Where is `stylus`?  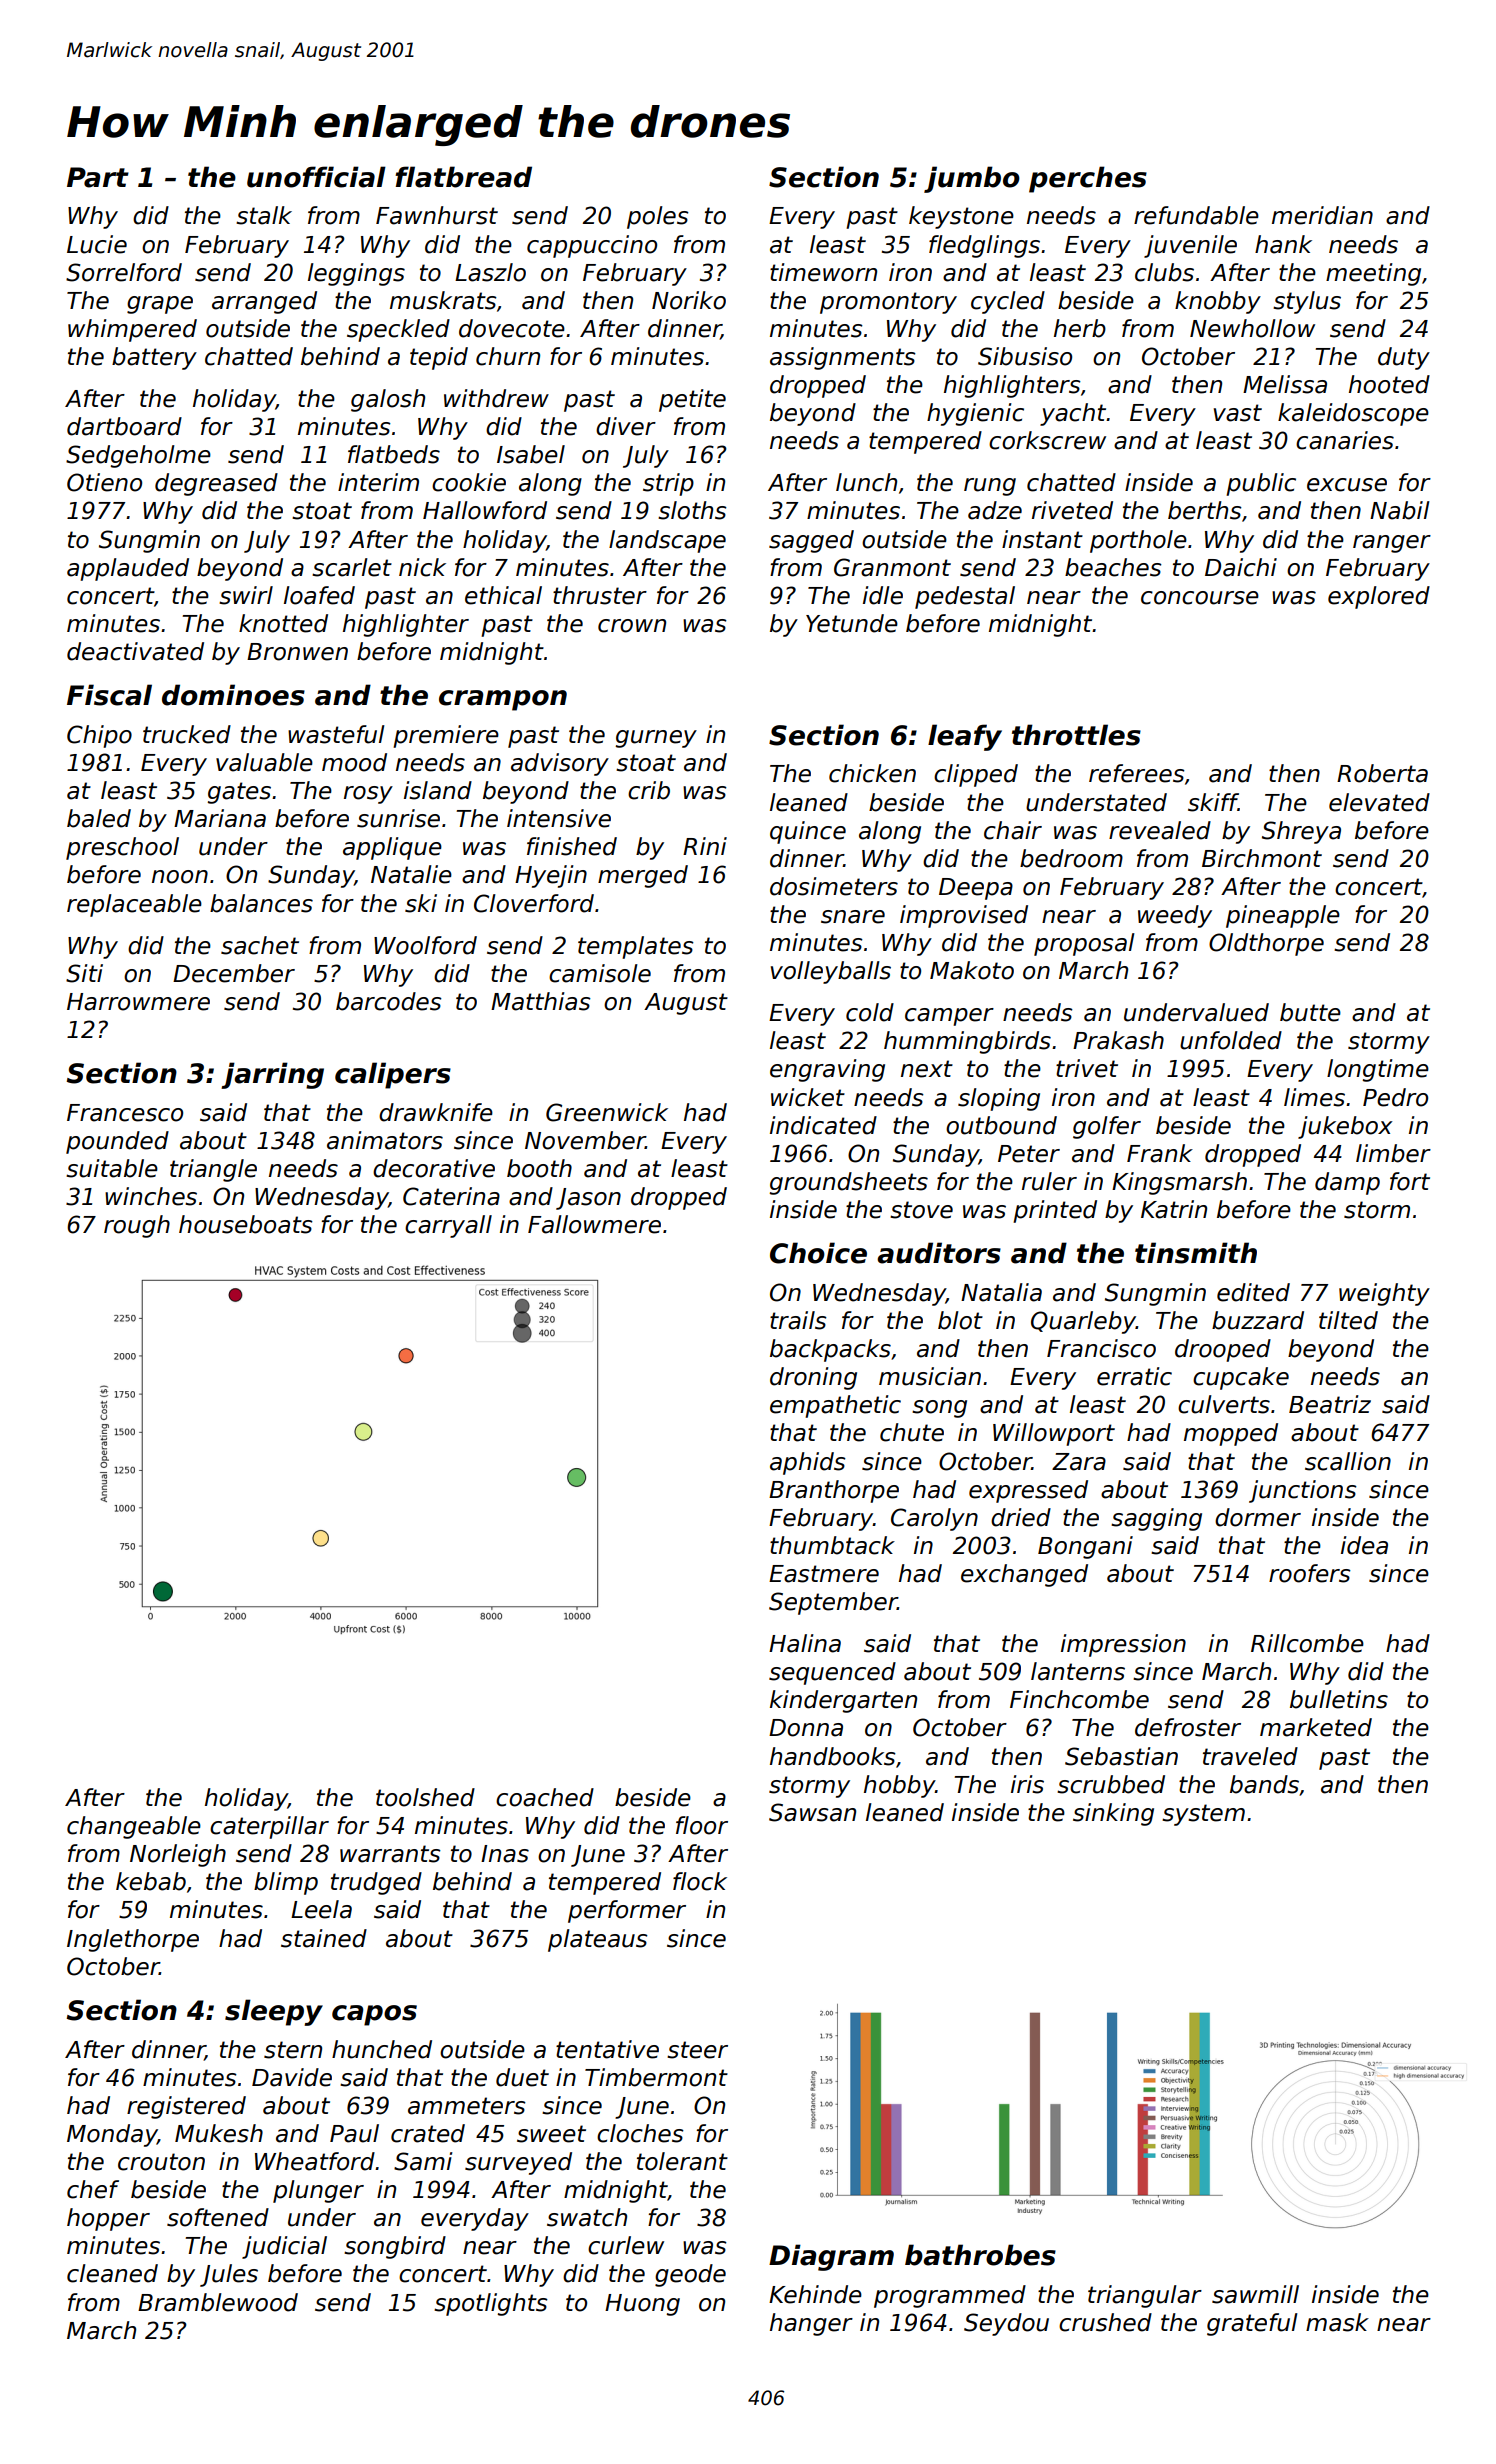
stylus is located at coordinates (1307, 302).
